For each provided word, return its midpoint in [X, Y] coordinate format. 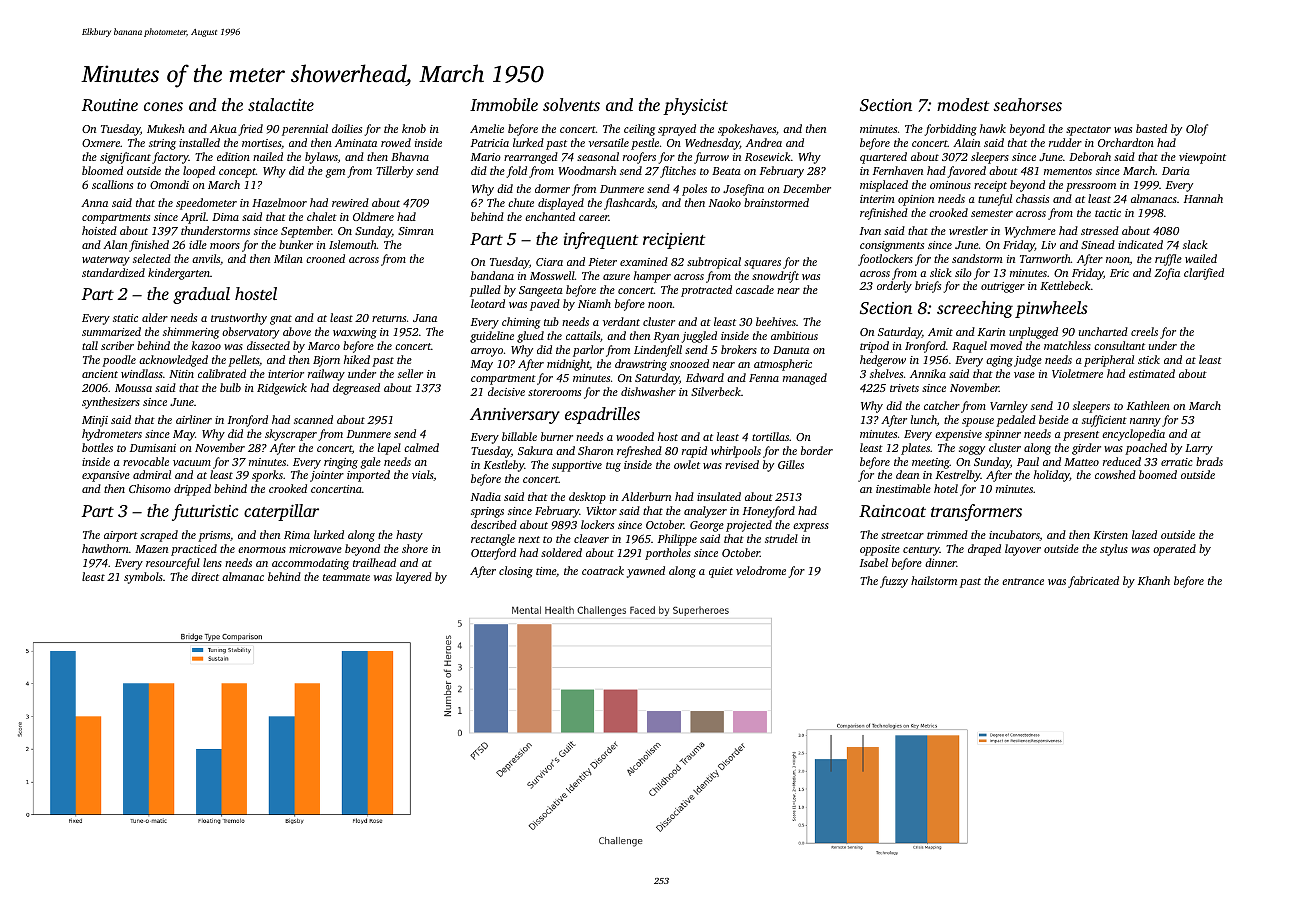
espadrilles [602, 415]
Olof [1197, 130]
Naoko [725, 202]
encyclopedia [1133, 435]
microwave [315, 549]
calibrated [222, 373]
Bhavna [410, 156]
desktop [587, 498]
